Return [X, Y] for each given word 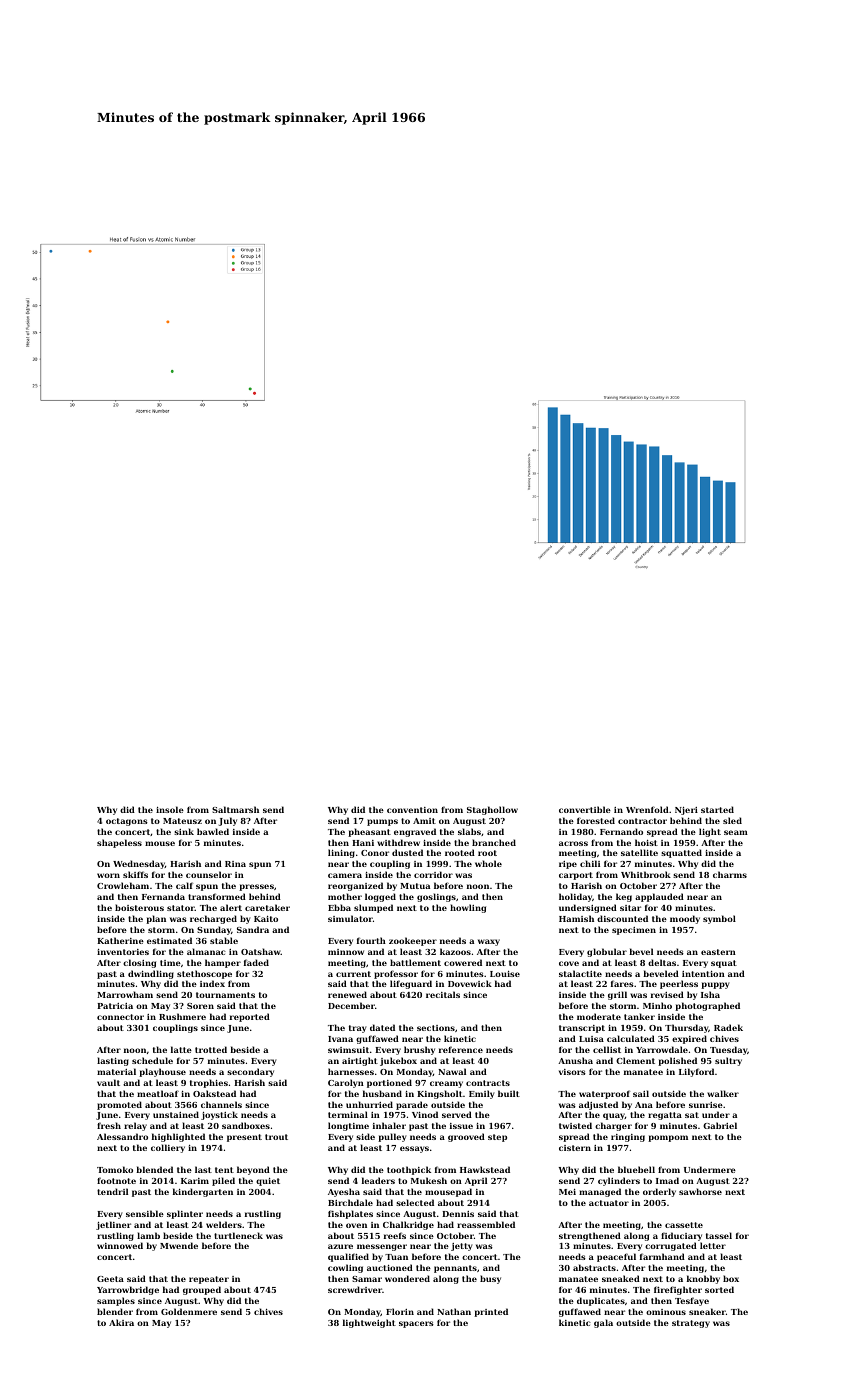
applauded [659, 897]
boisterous [139, 907]
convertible [585, 809]
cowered [463, 962]
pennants [455, 1269]
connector [120, 1017]
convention [412, 810]
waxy [489, 942]
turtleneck [238, 1235]
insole [170, 809]
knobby [703, 1279]
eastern [718, 952]
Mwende [179, 1245]
